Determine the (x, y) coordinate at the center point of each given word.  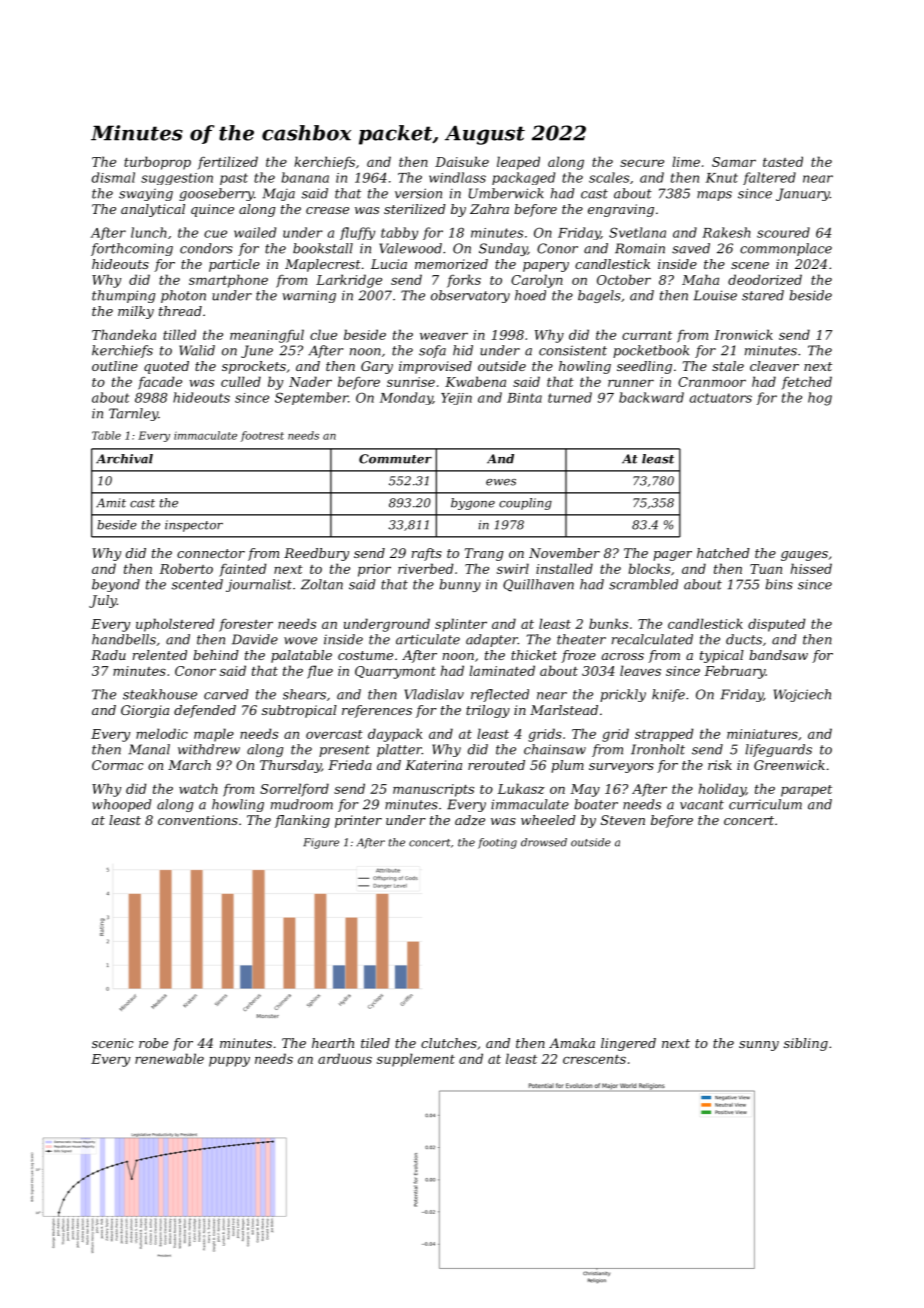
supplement (416, 1060)
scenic (112, 1043)
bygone (473, 504)
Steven (623, 820)
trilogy (488, 711)
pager (672, 556)
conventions (198, 820)
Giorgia (145, 711)
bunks (608, 623)
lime (686, 161)
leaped (518, 163)
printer (358, 821)
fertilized (228, 163)
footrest (262, 436)
